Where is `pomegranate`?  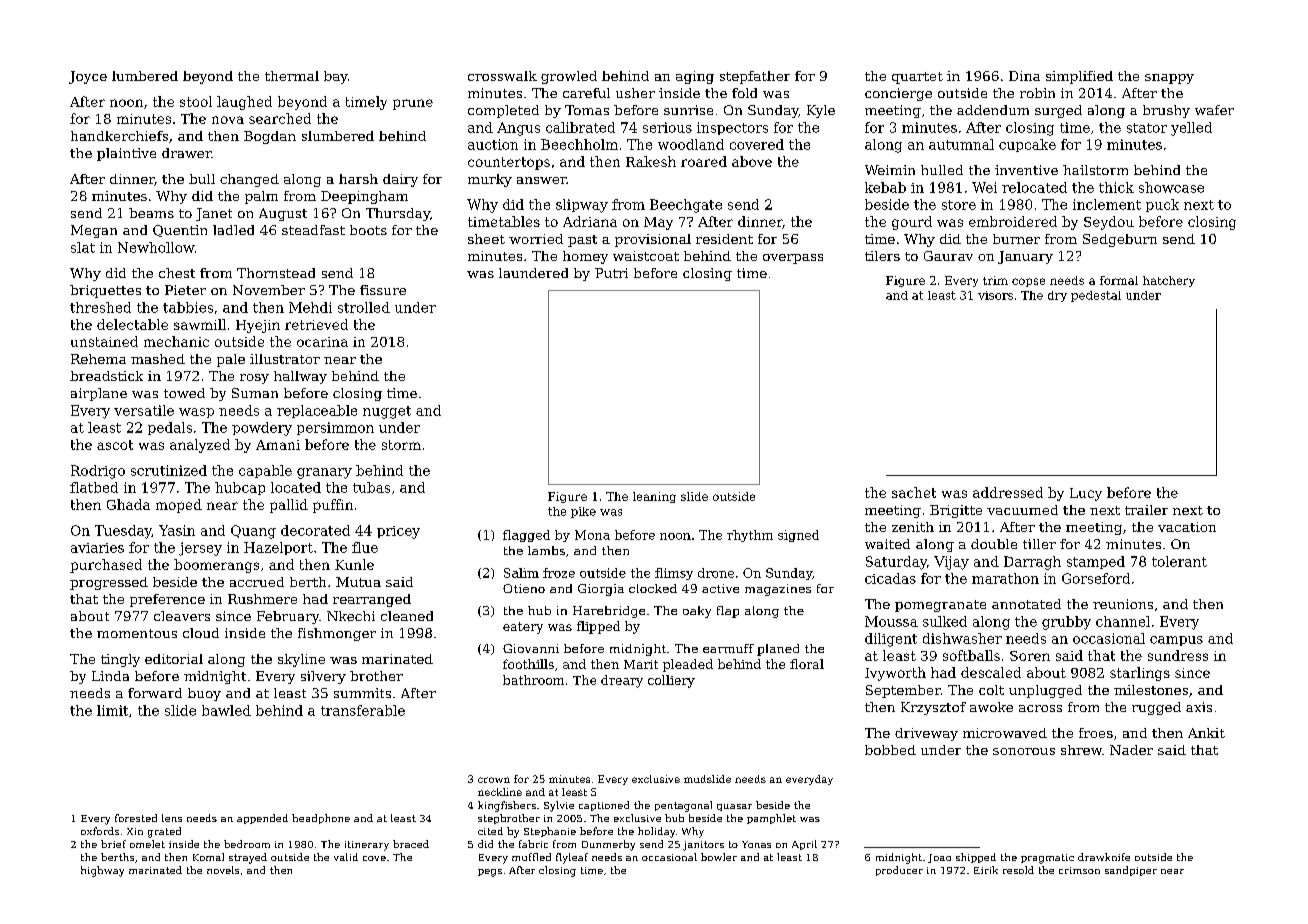
pomegranate is located at coordinates (940, 606).
